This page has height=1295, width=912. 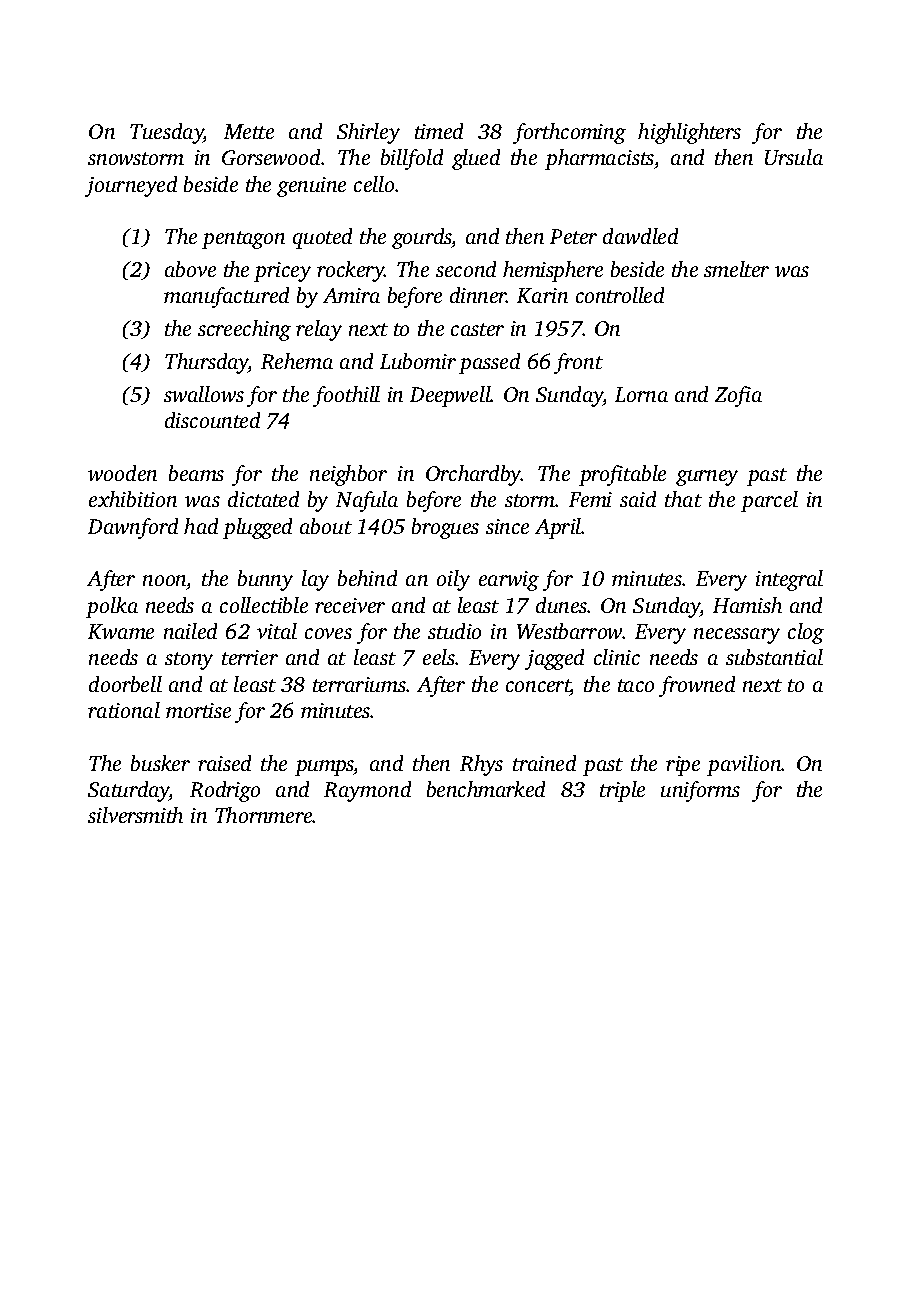 What do you see at coordinates (250, 657) in the page?
I see `terrier` at bounding box center [250, 657].
